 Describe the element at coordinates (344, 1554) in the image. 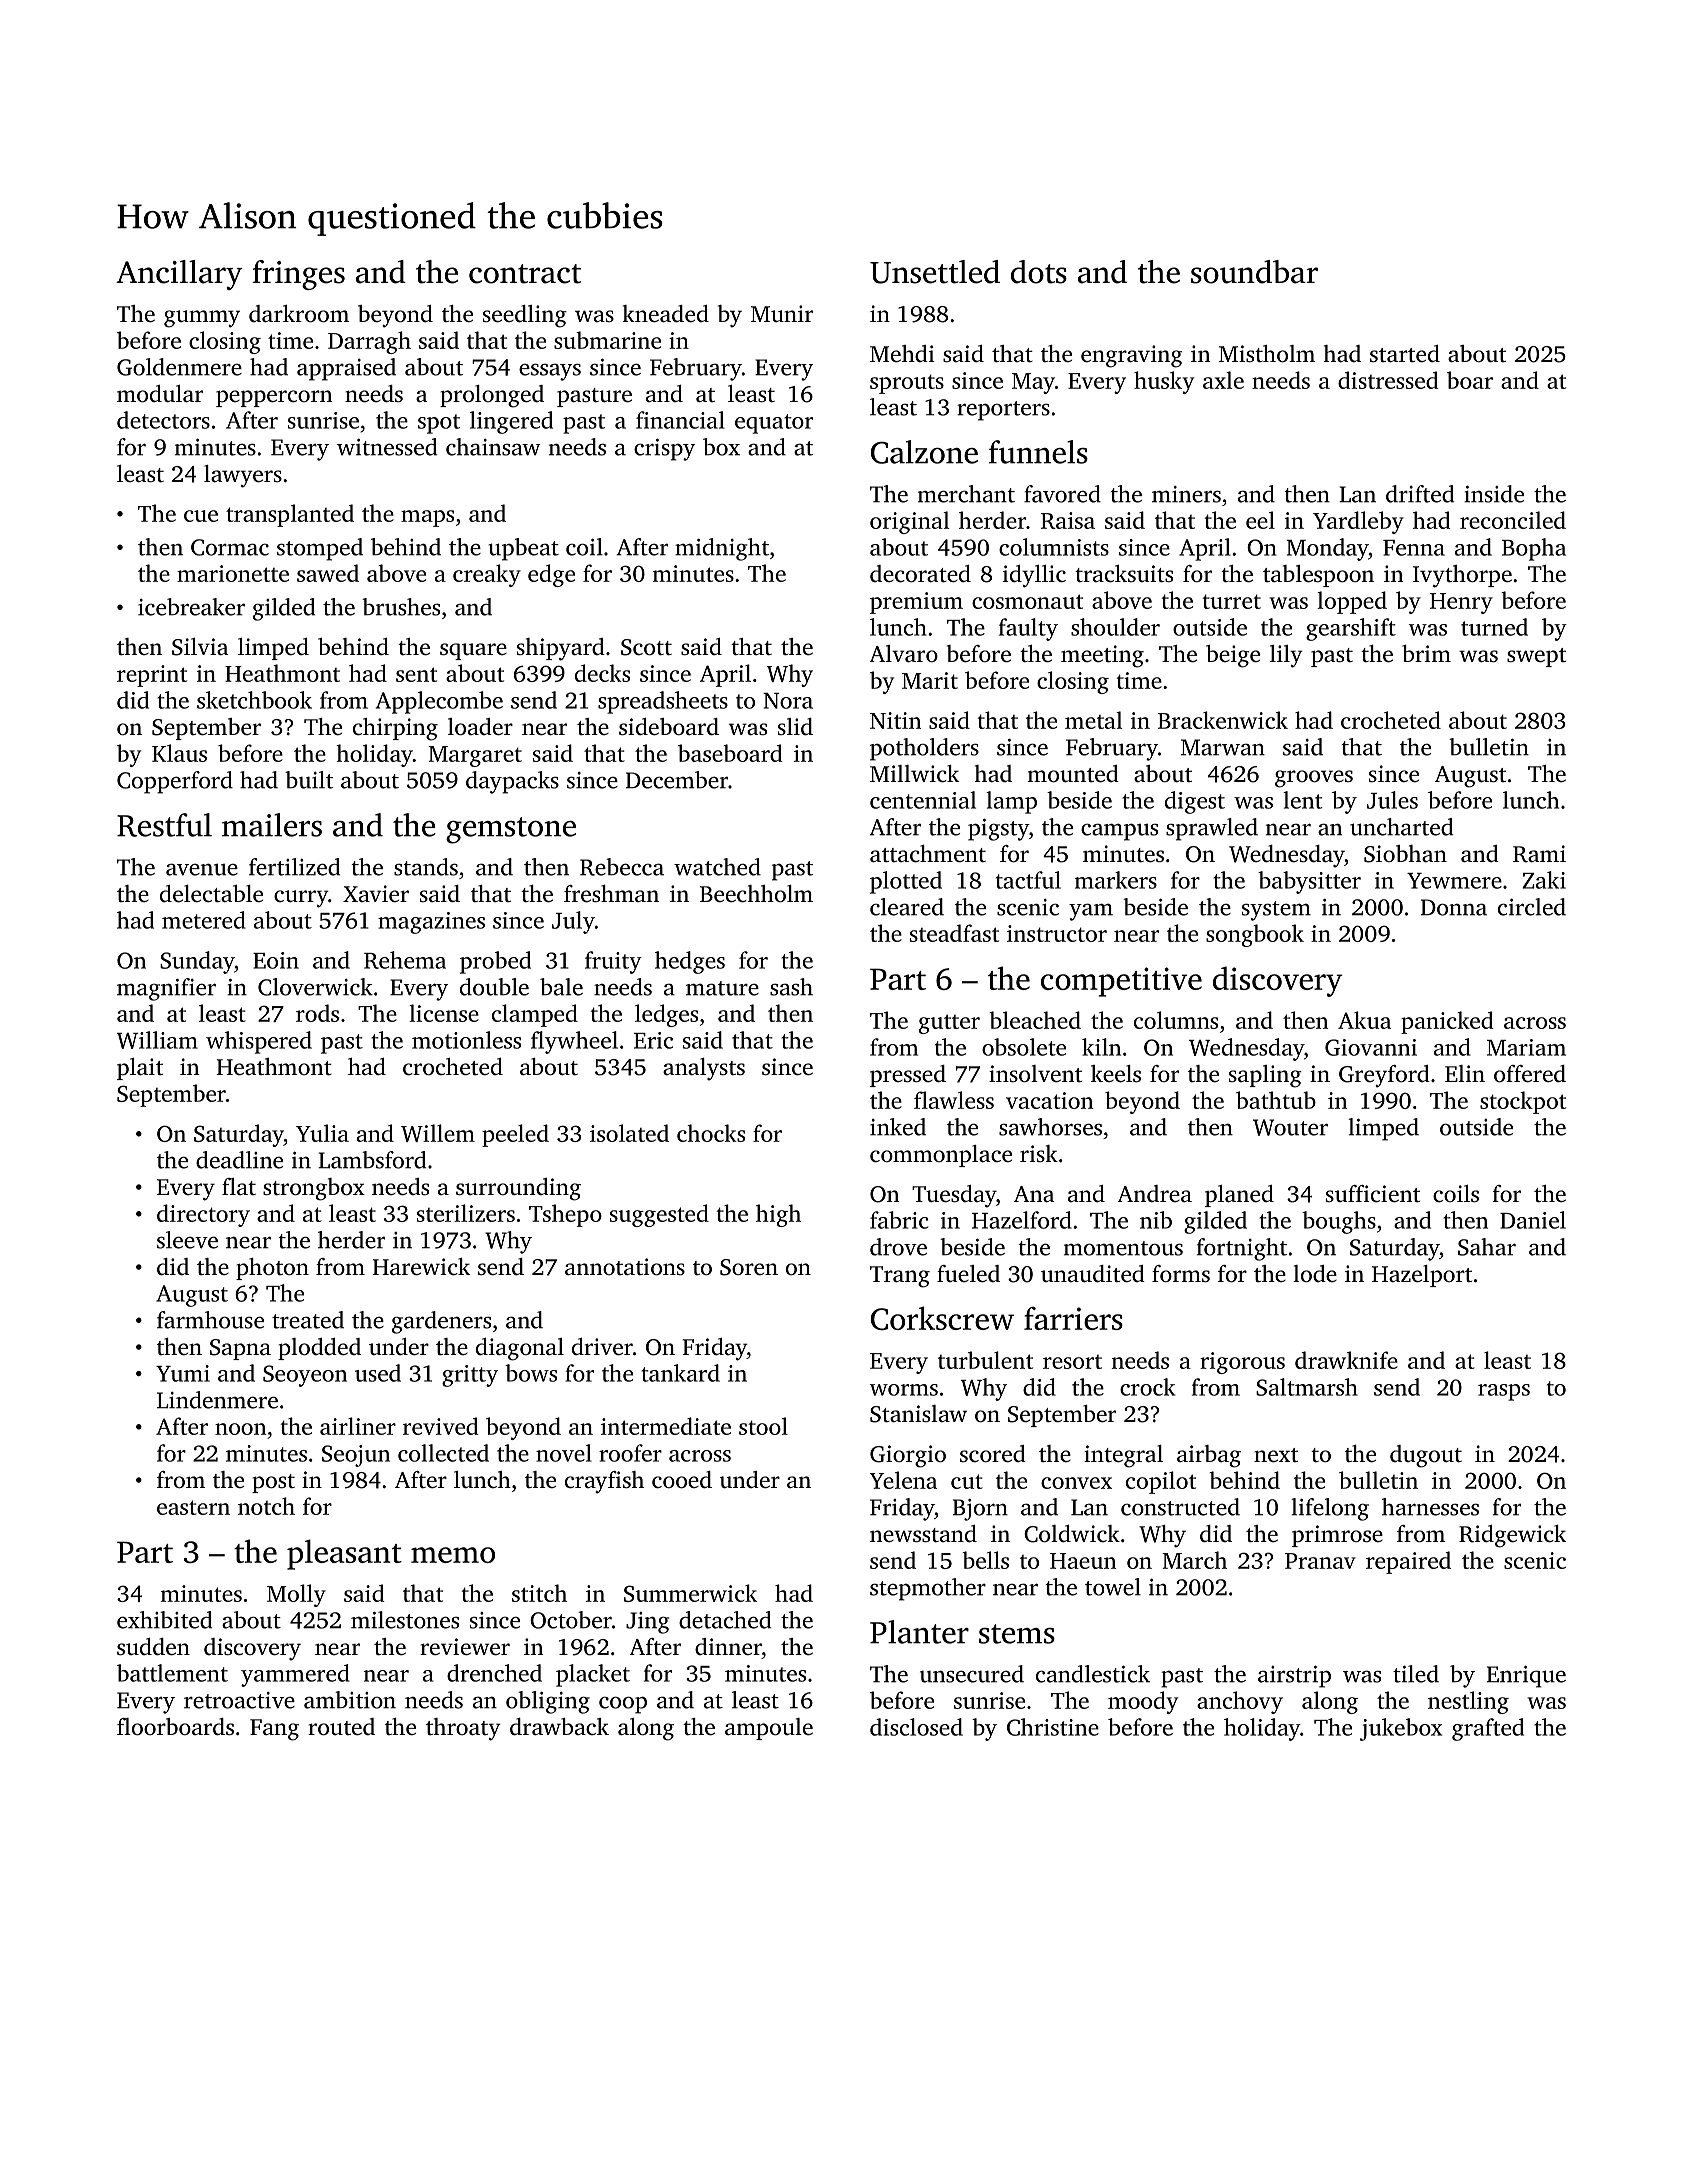

I see `pleasant` at that location.
